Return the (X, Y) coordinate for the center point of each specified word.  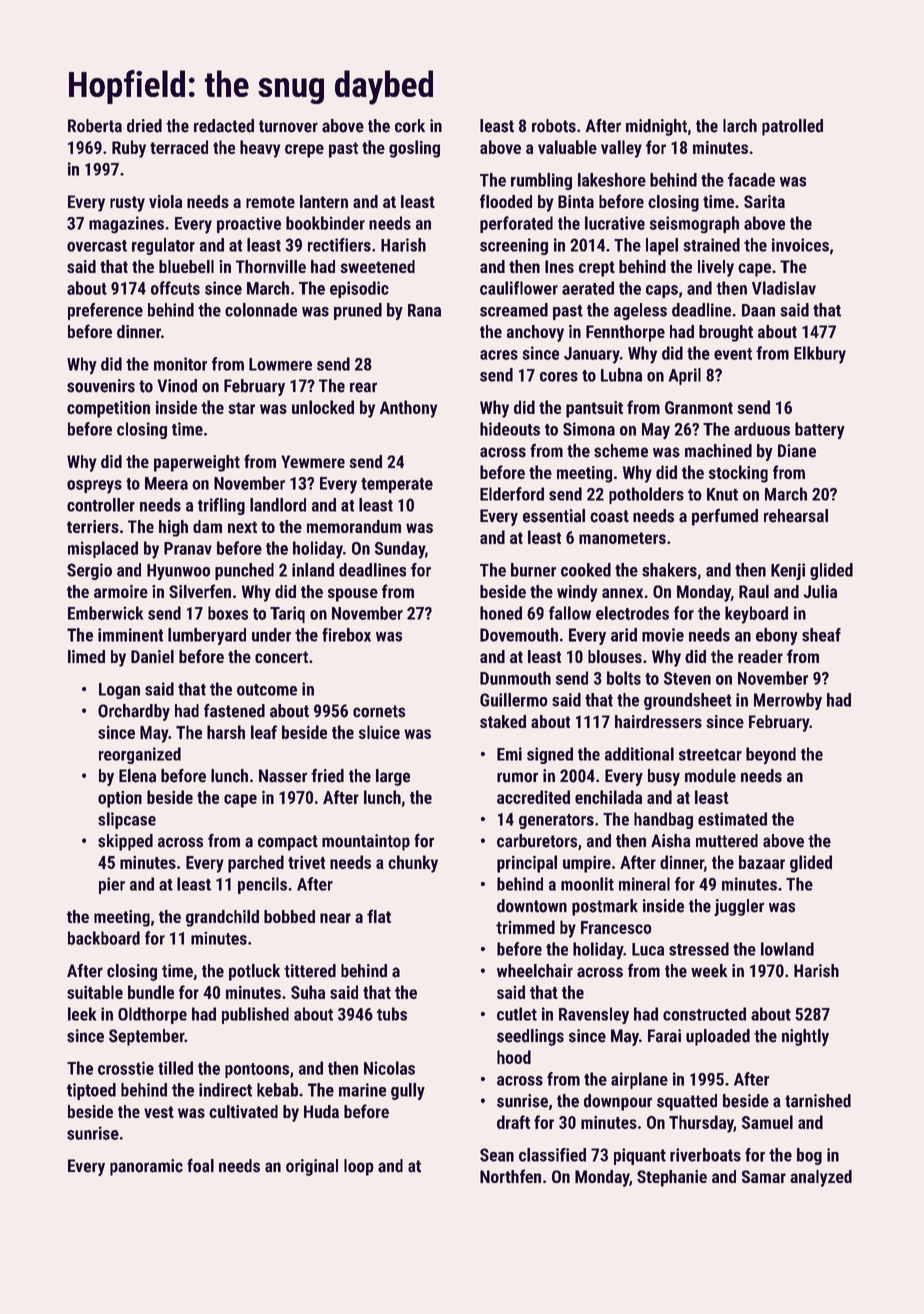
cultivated (243, 1111)
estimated (732, 819)
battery (820, 430)
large (393, 777)
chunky (413, 864)
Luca (648, 949)
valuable (567, 147)
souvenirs (101, 386)
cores (559, 377)
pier (112, 885)
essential (554, 516)
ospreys (94, 487)
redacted (224, 126)
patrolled (792, 127)
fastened (234, 710)
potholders (646, 495)
